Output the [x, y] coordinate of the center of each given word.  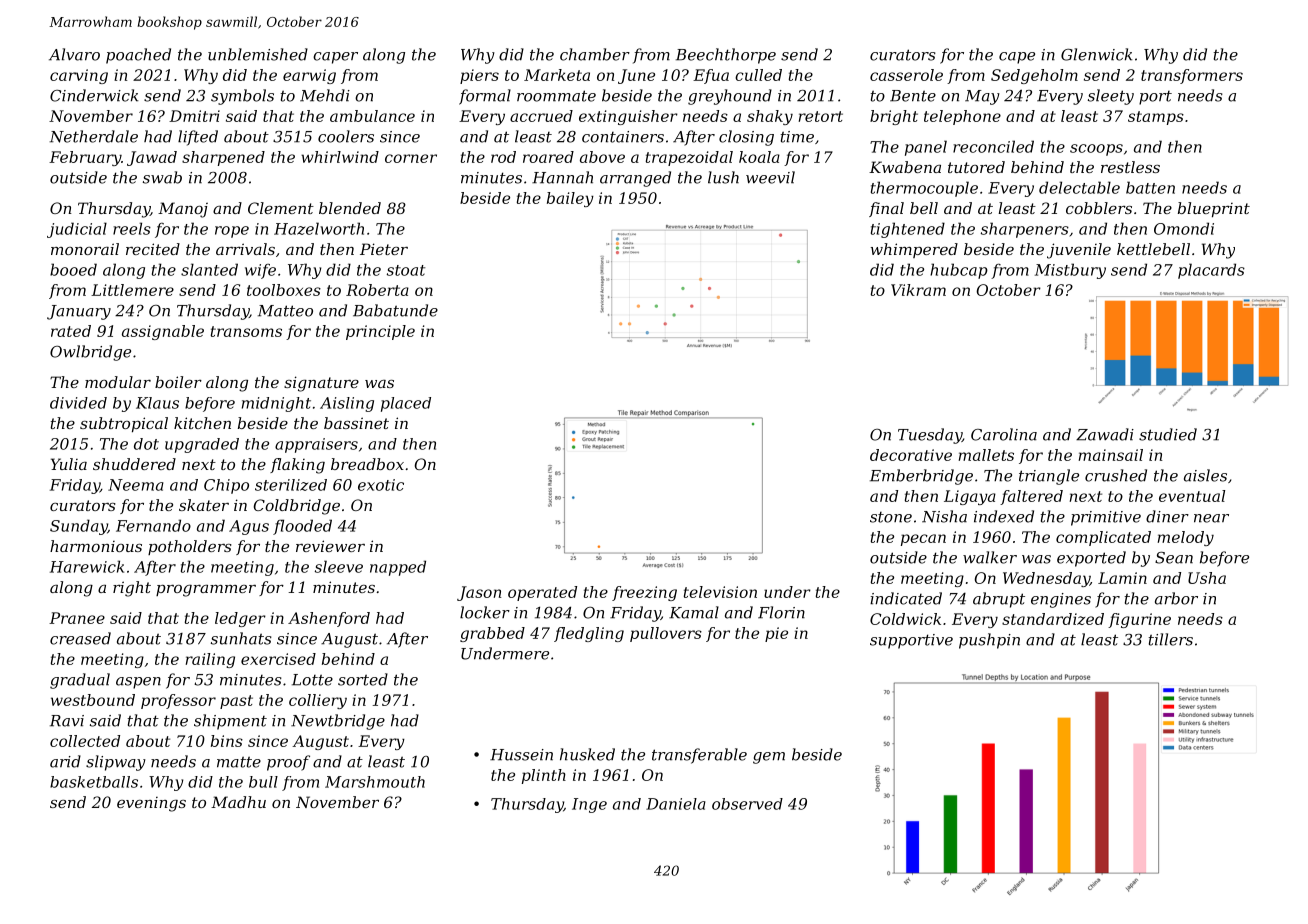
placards [1211, 271]
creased [80, 638]
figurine [1139, 620]
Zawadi [1105, 434]
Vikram [918, 290]
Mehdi [325, 95]
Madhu [238, 802]
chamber [595, 54]
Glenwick [1097, 54]
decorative [911, 455]
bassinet [356, 423]
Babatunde [395, 310]
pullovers [666, 634]
